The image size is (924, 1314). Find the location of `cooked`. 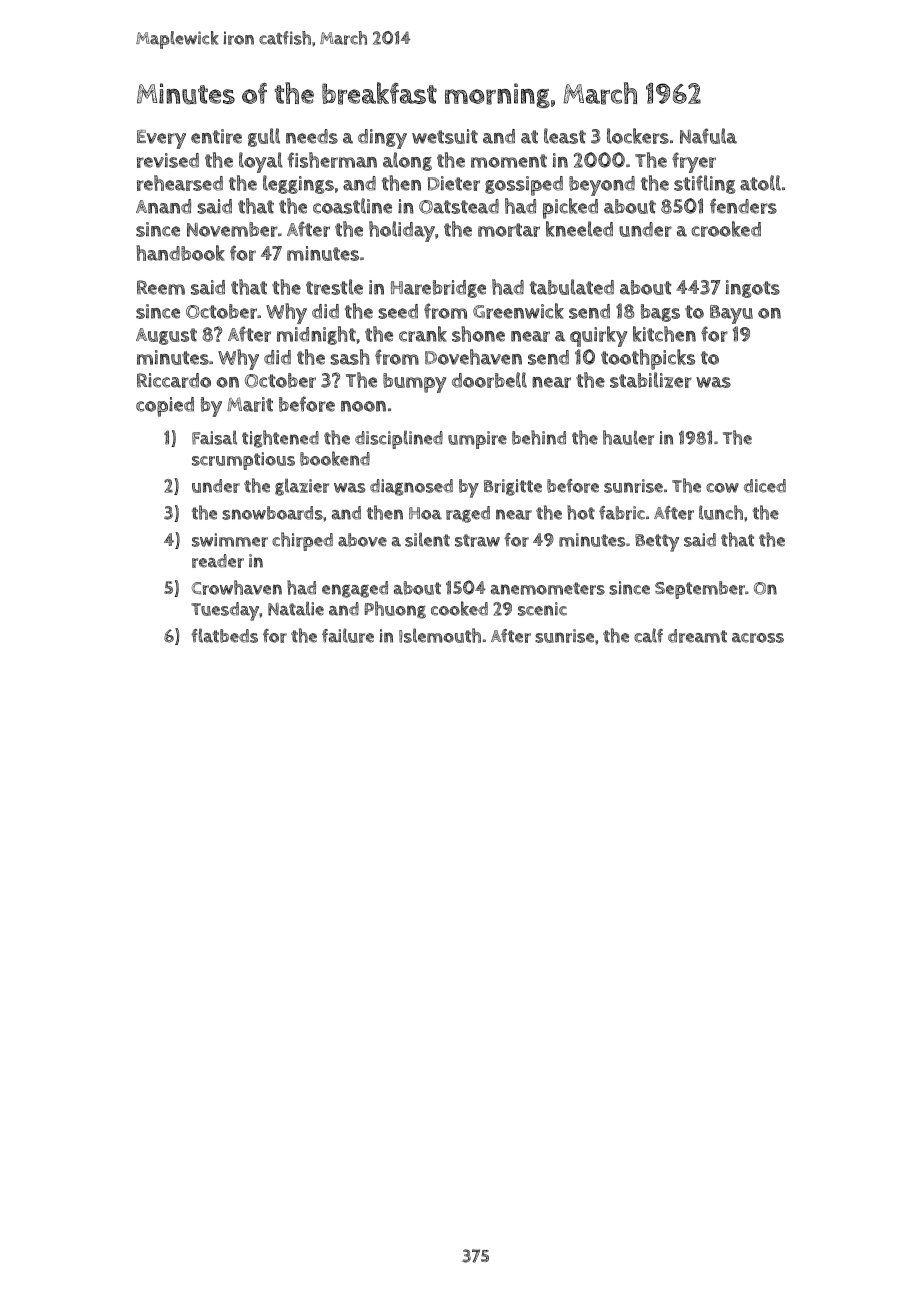

cooked is located at coordinates (459, 608).
